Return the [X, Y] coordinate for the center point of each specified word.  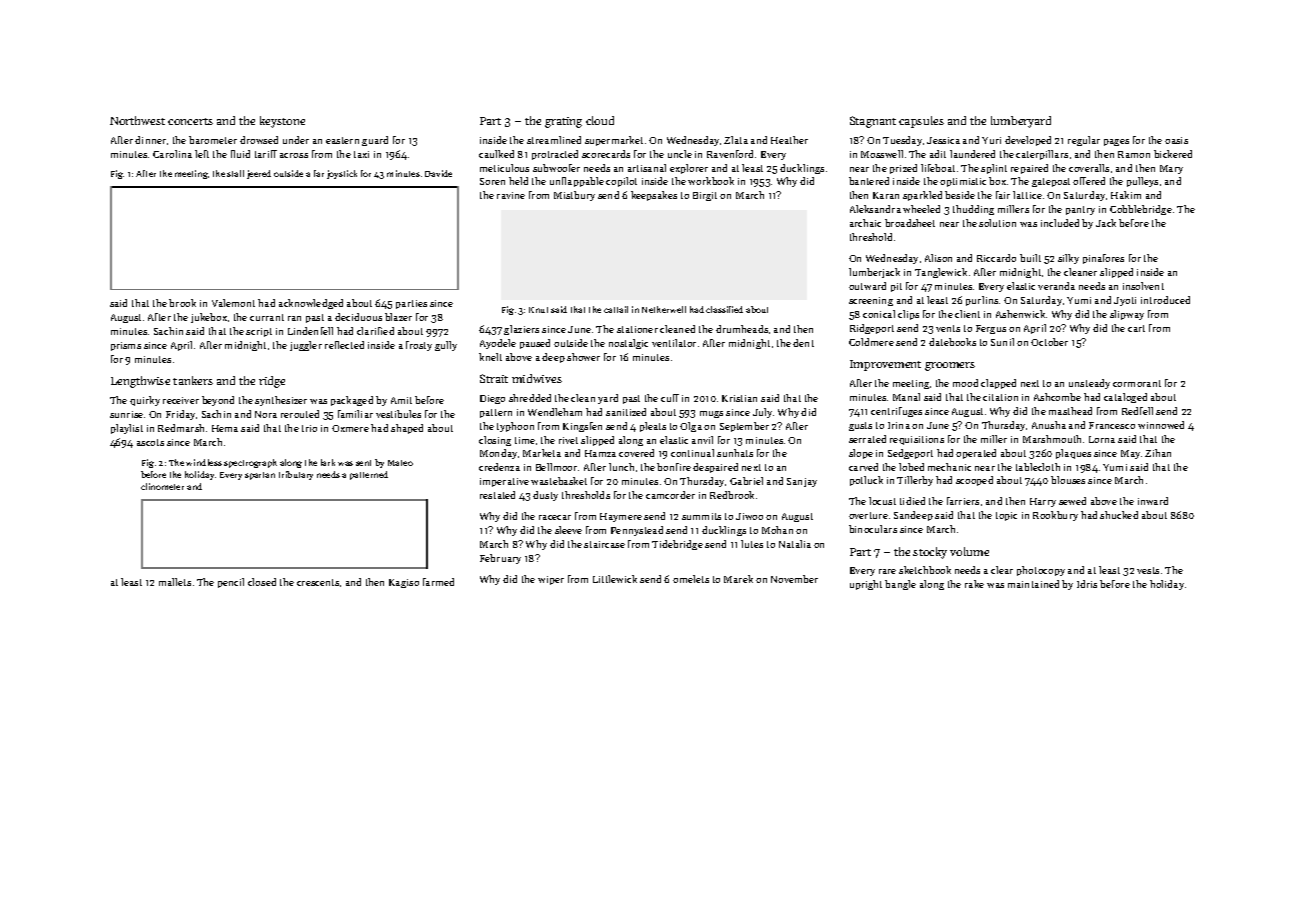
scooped [974, 481]
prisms [126, 346]
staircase [604, 544]
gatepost [1051, 182]
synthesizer [281, 401]
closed [262, 582]
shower [583, 357]
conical [879, 314]
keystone [282, 122]
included [1060, 223]
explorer [689, 169]
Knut [538, 310]
